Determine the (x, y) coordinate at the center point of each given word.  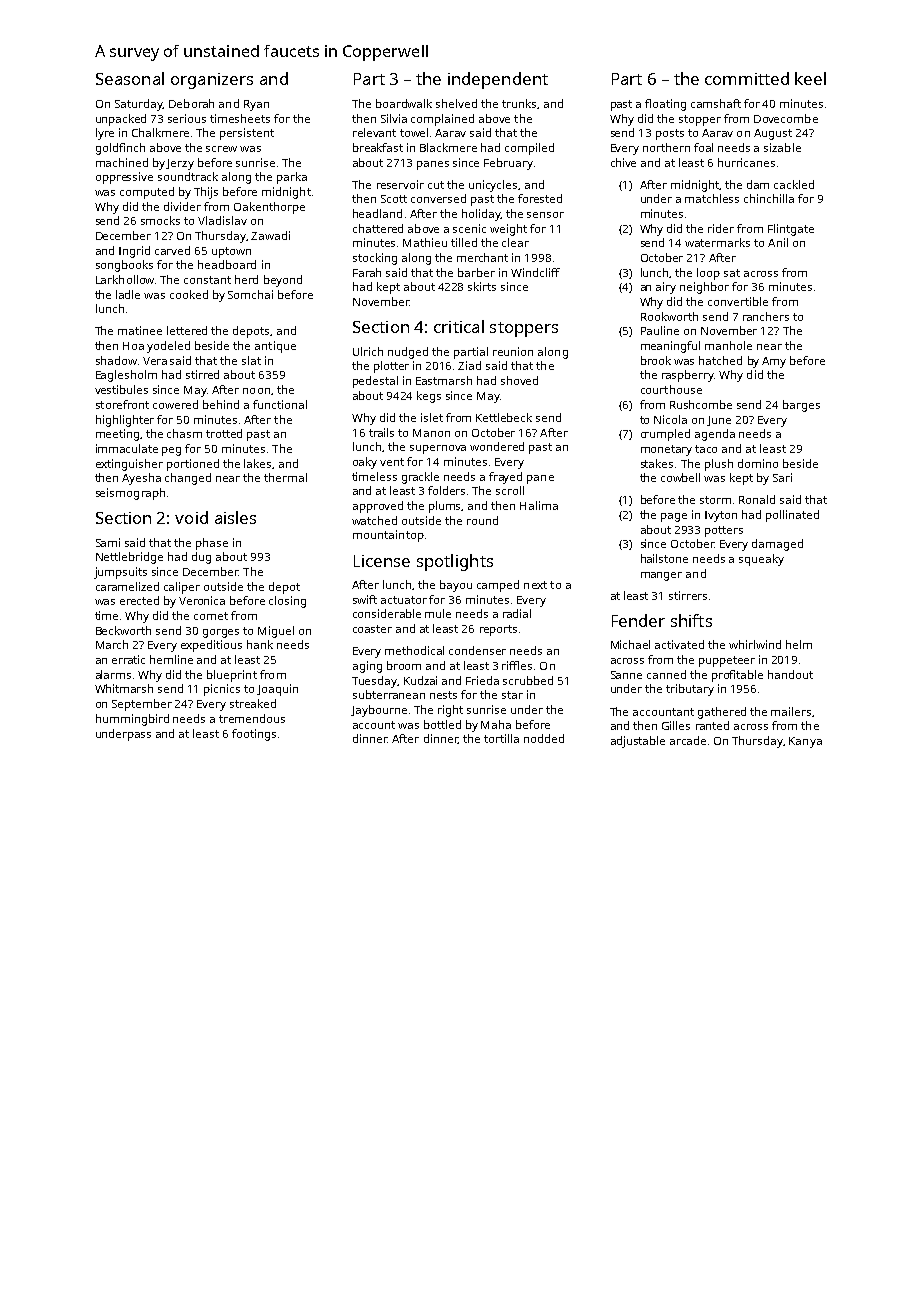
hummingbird (132, 720)
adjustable (638, 742)
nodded (544, 738)
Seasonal (130, 78)
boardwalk (404, 103)
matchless (712, 198)
